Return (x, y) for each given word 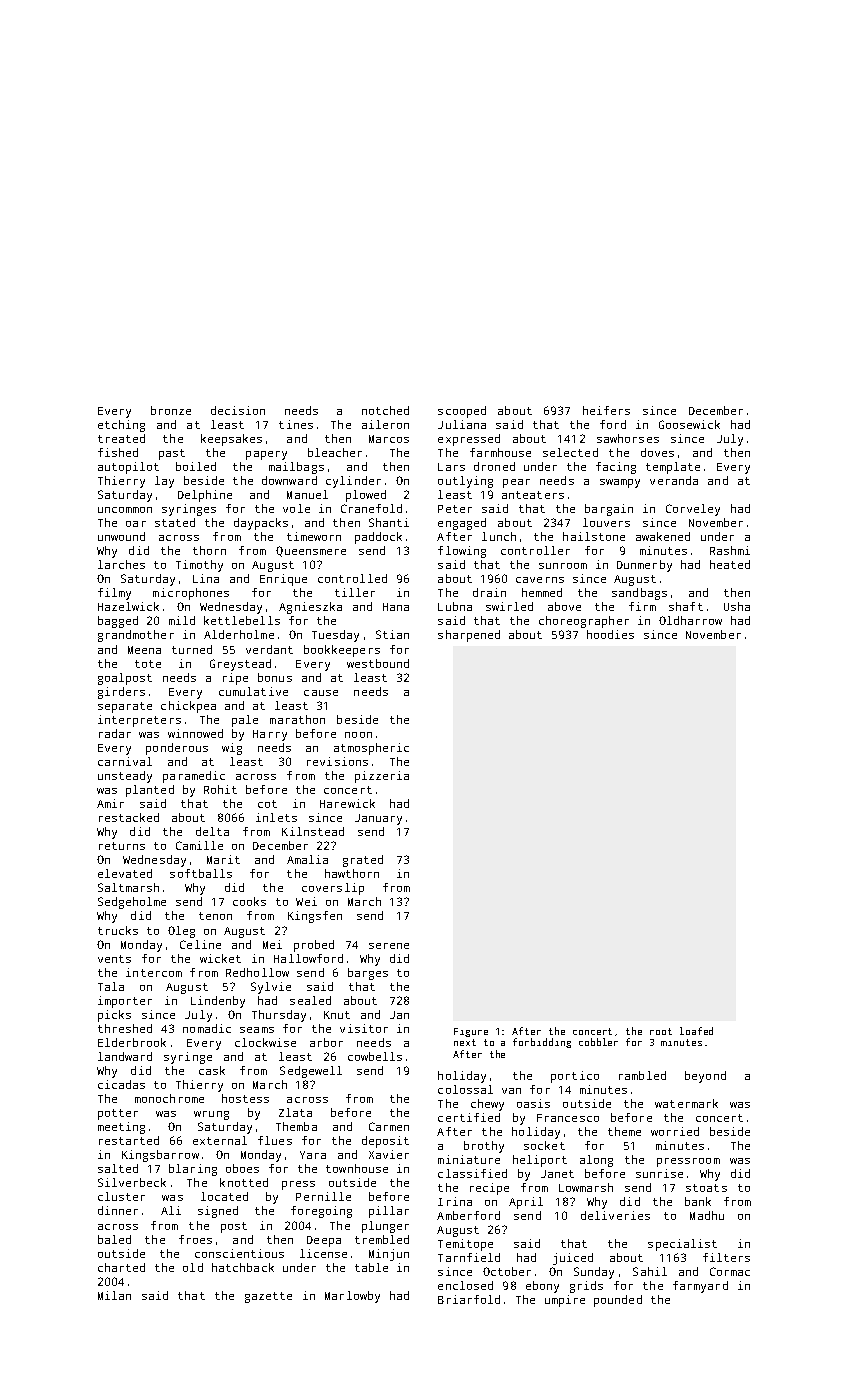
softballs (201, 873)
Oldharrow (690, 620)
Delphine (205, 496)
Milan (114, 1295)
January (378, 819)
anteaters (533, 495)
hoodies (610, 634)
